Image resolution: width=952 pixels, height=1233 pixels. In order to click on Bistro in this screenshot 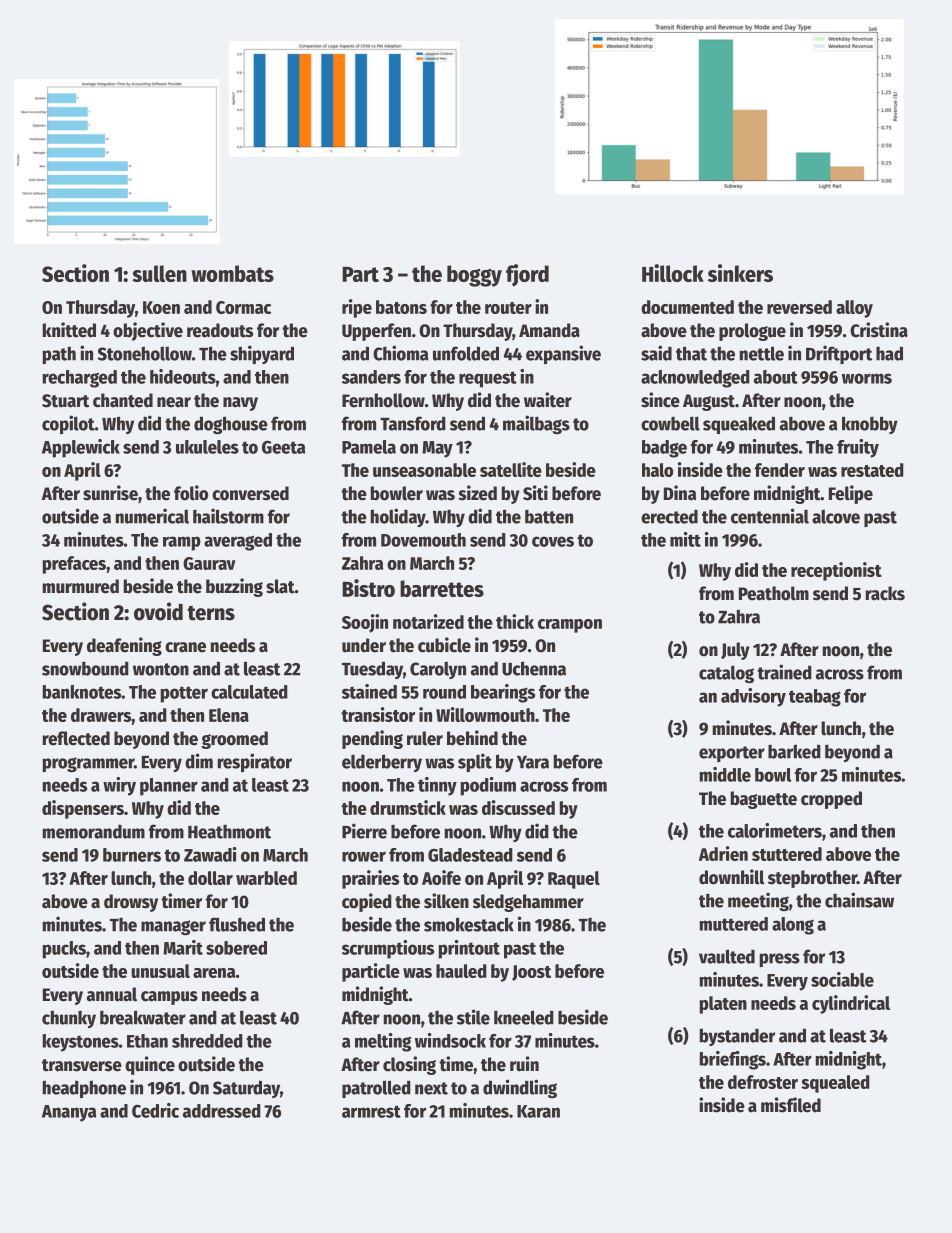, I will do `click(368, 588)`.
